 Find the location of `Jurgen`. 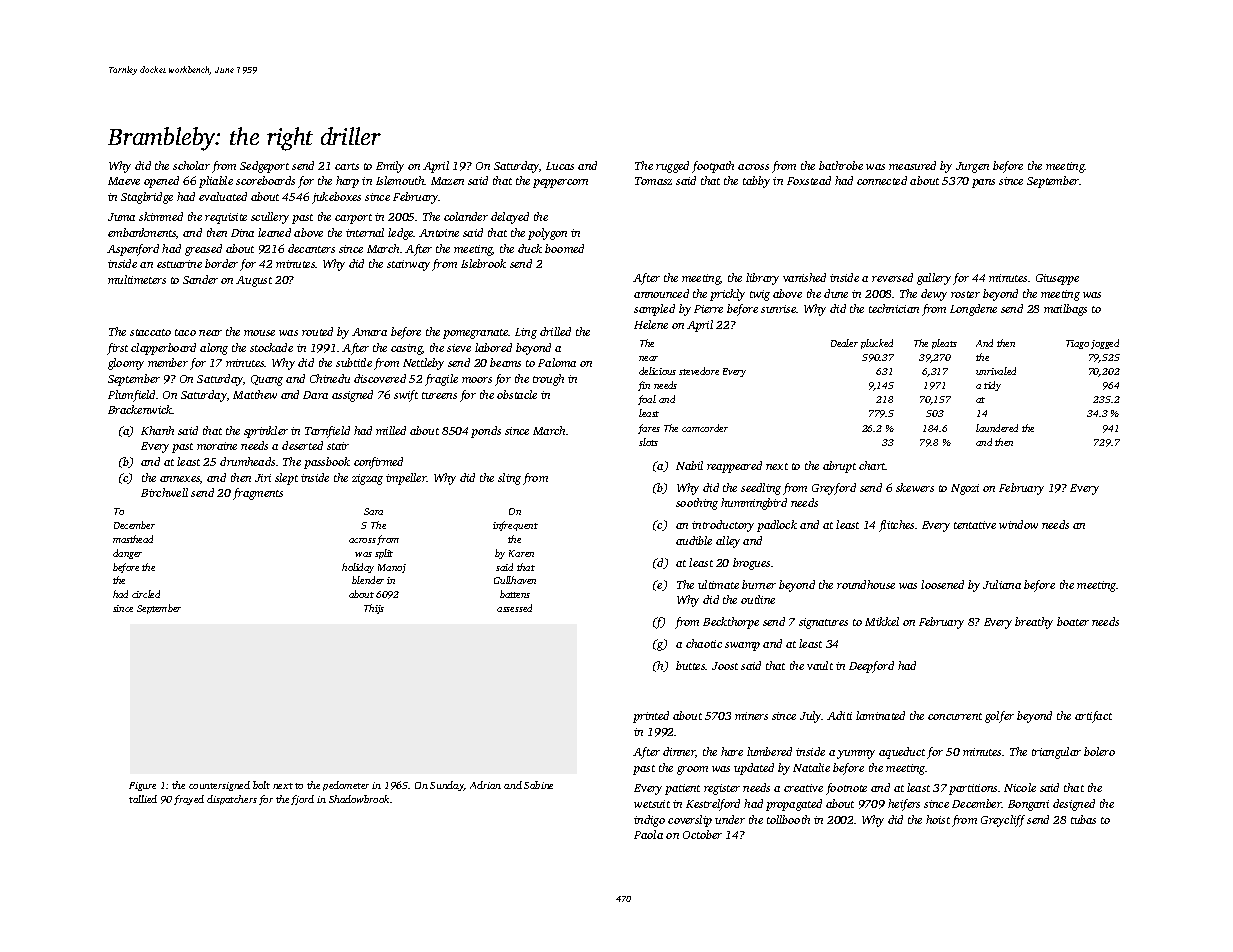

Jurgen is located at coordinates (972, 167).
